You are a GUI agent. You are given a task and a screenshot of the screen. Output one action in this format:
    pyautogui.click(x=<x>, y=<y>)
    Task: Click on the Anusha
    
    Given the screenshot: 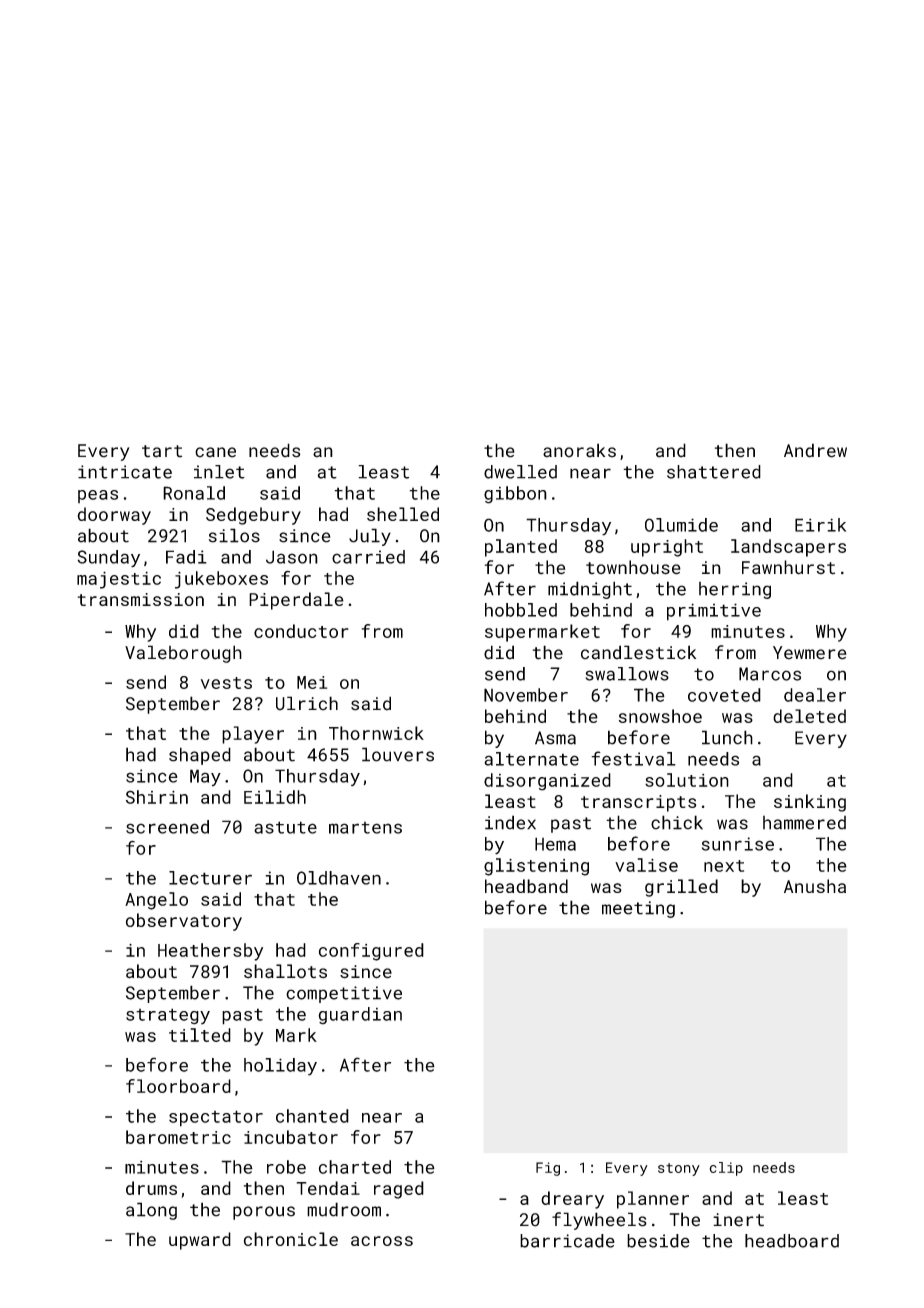 What is the action you would take?
    pyautogui.click(x=815, y=886)
